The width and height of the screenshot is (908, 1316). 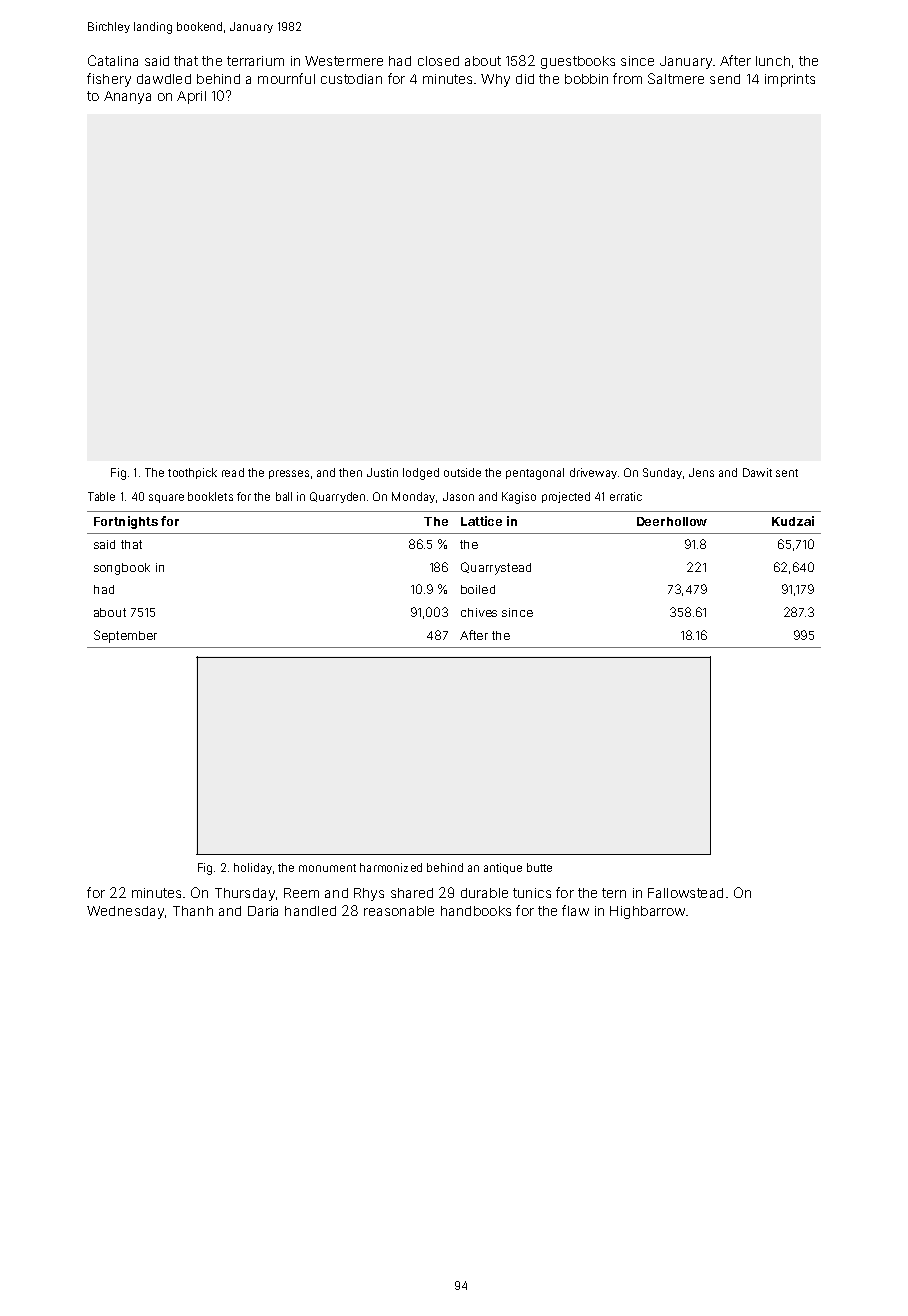 I want to click on Thanh, so click(x=193, y=911).
